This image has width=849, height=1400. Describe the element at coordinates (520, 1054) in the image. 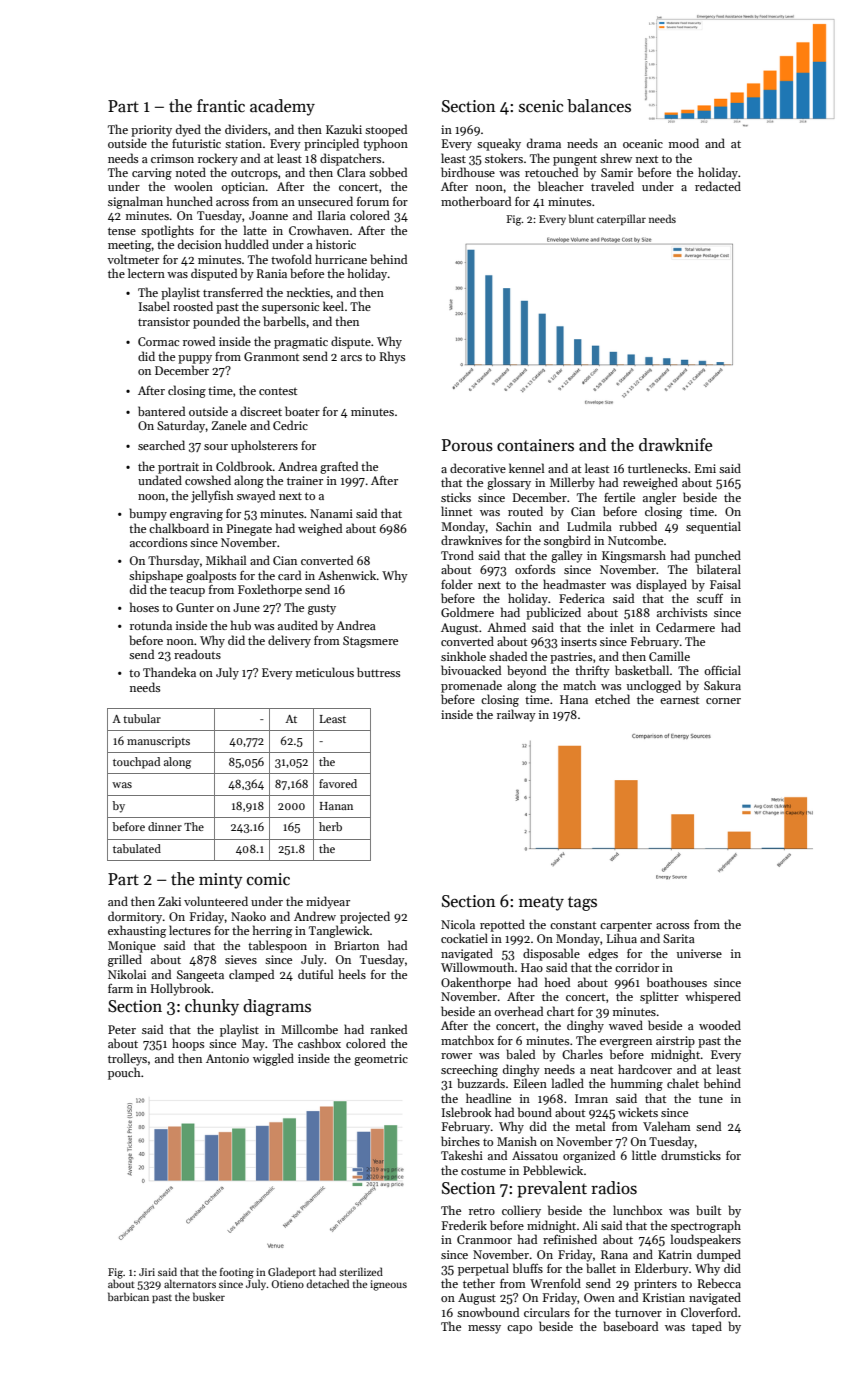

I see `baled` at that location.
